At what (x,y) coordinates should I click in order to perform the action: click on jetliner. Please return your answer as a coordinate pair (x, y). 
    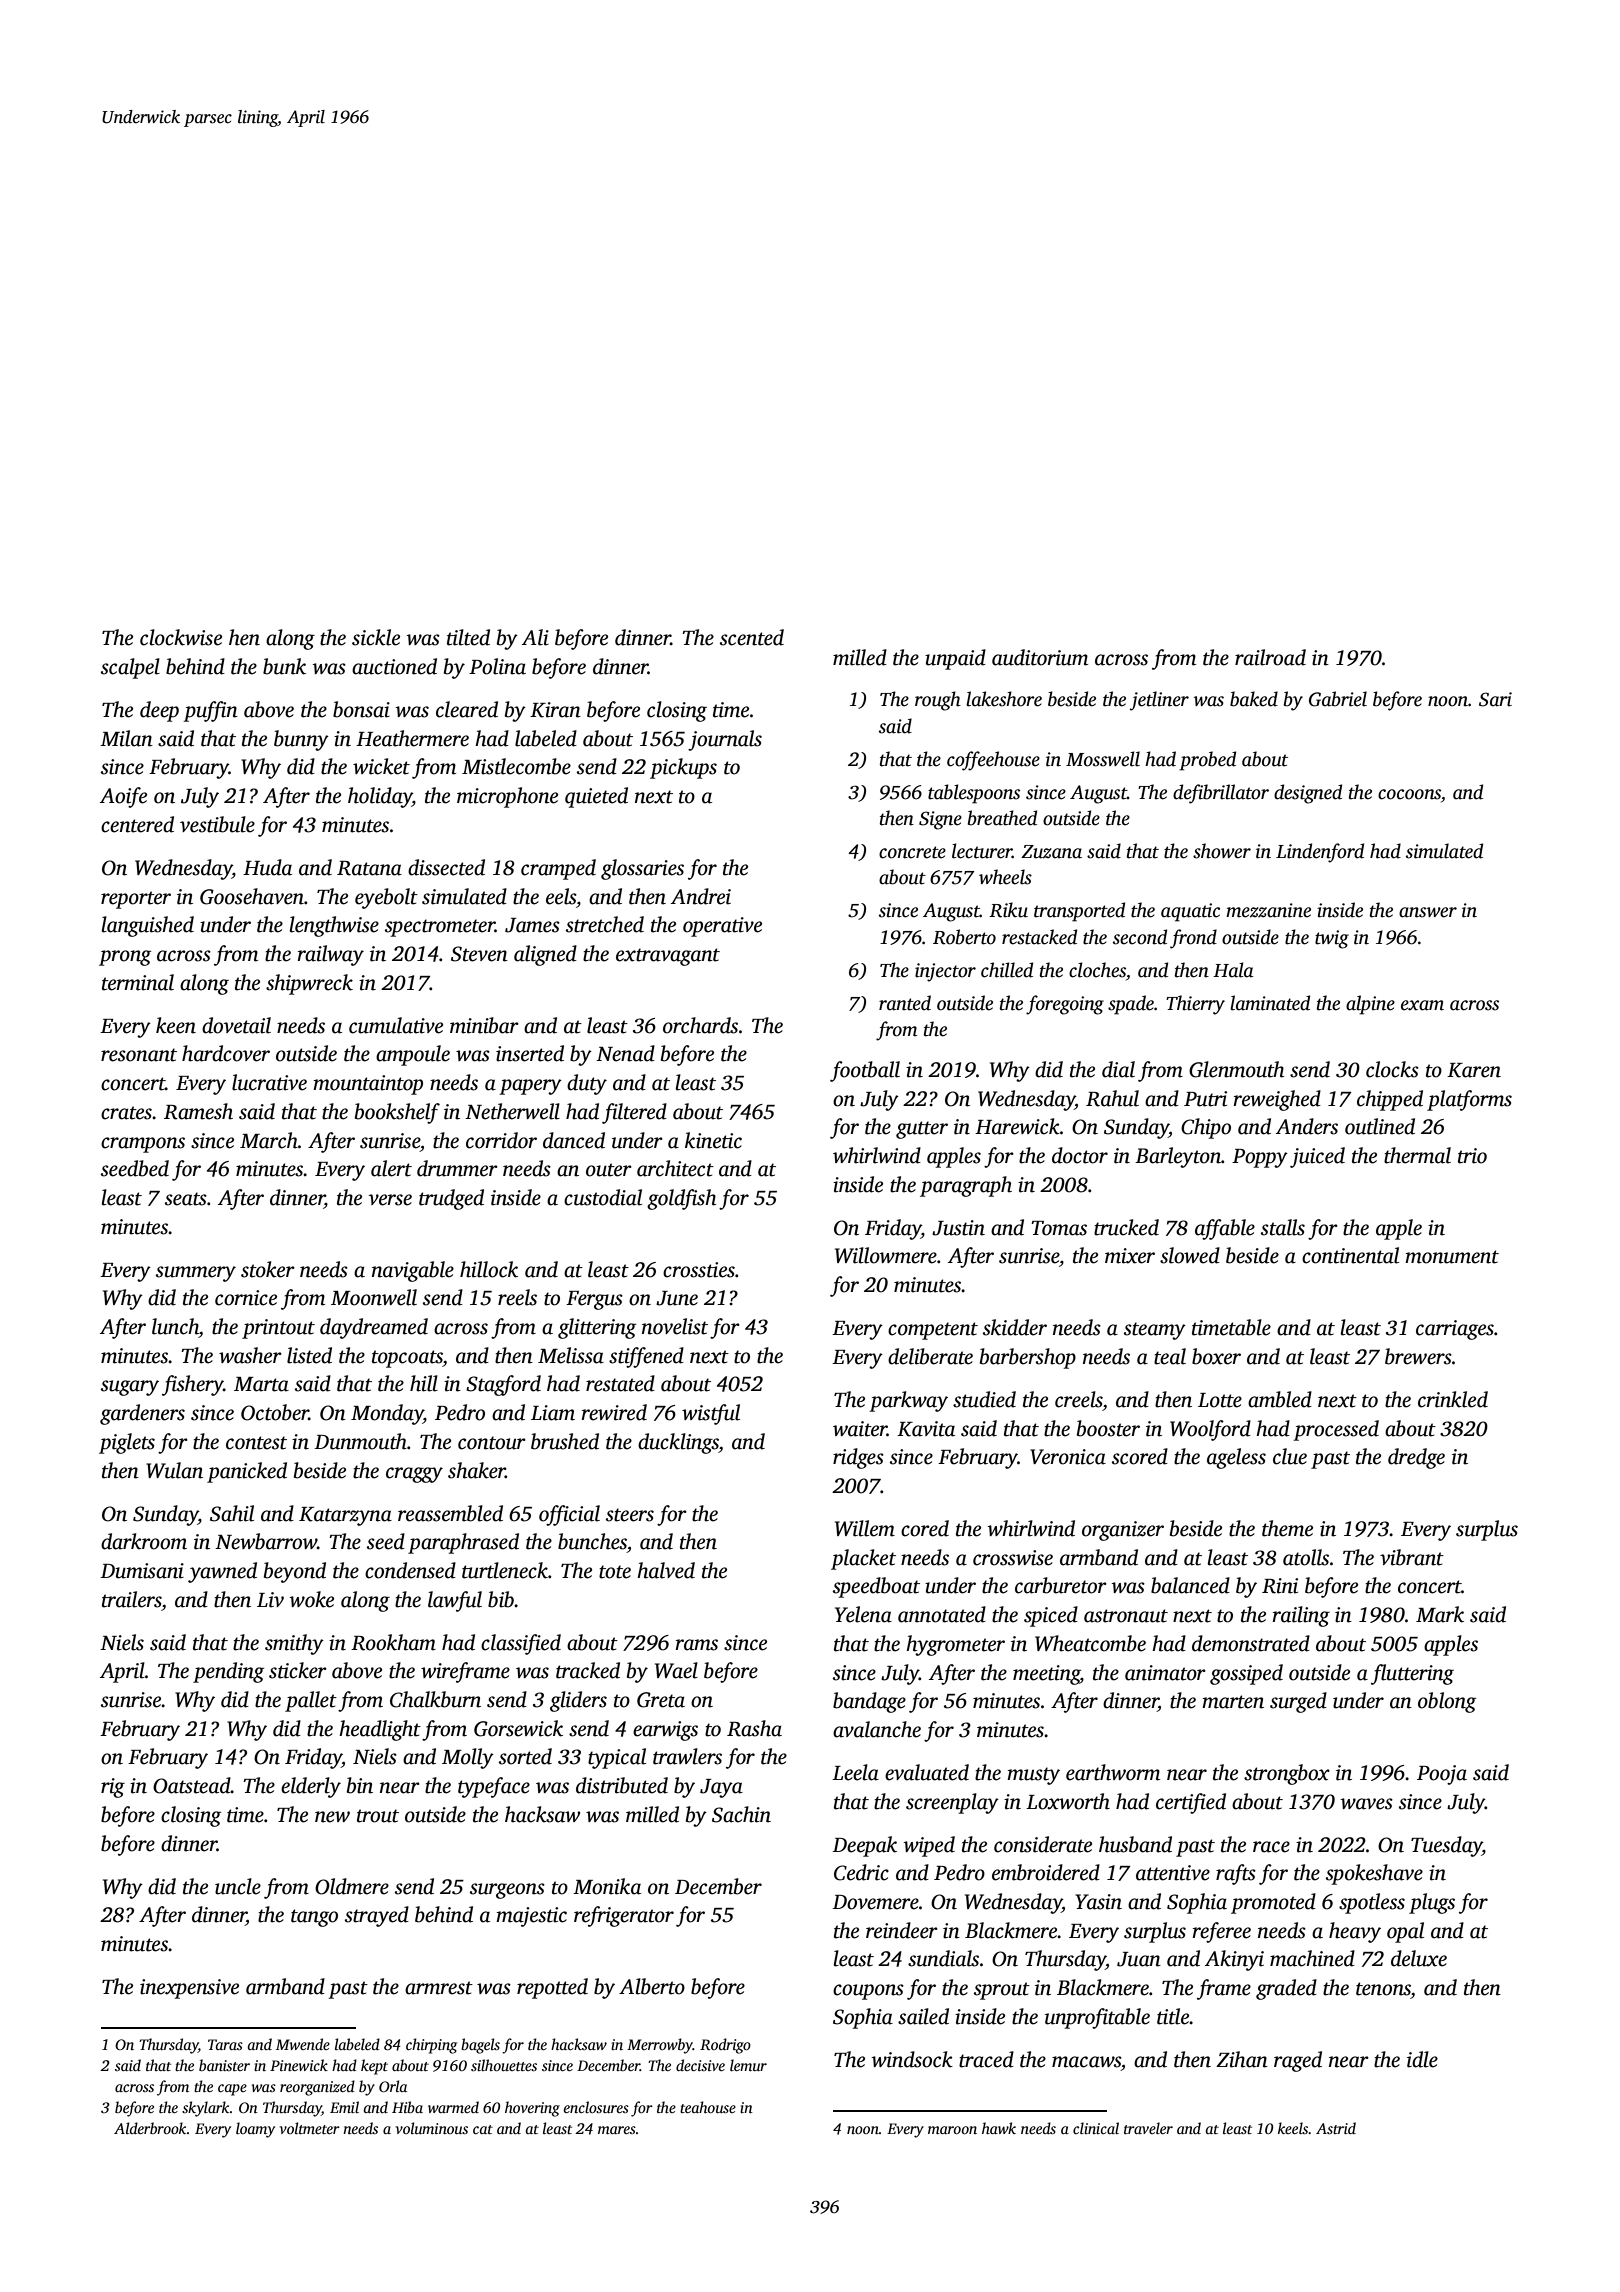
    Looking at the image, I should click on (1159, 701).
